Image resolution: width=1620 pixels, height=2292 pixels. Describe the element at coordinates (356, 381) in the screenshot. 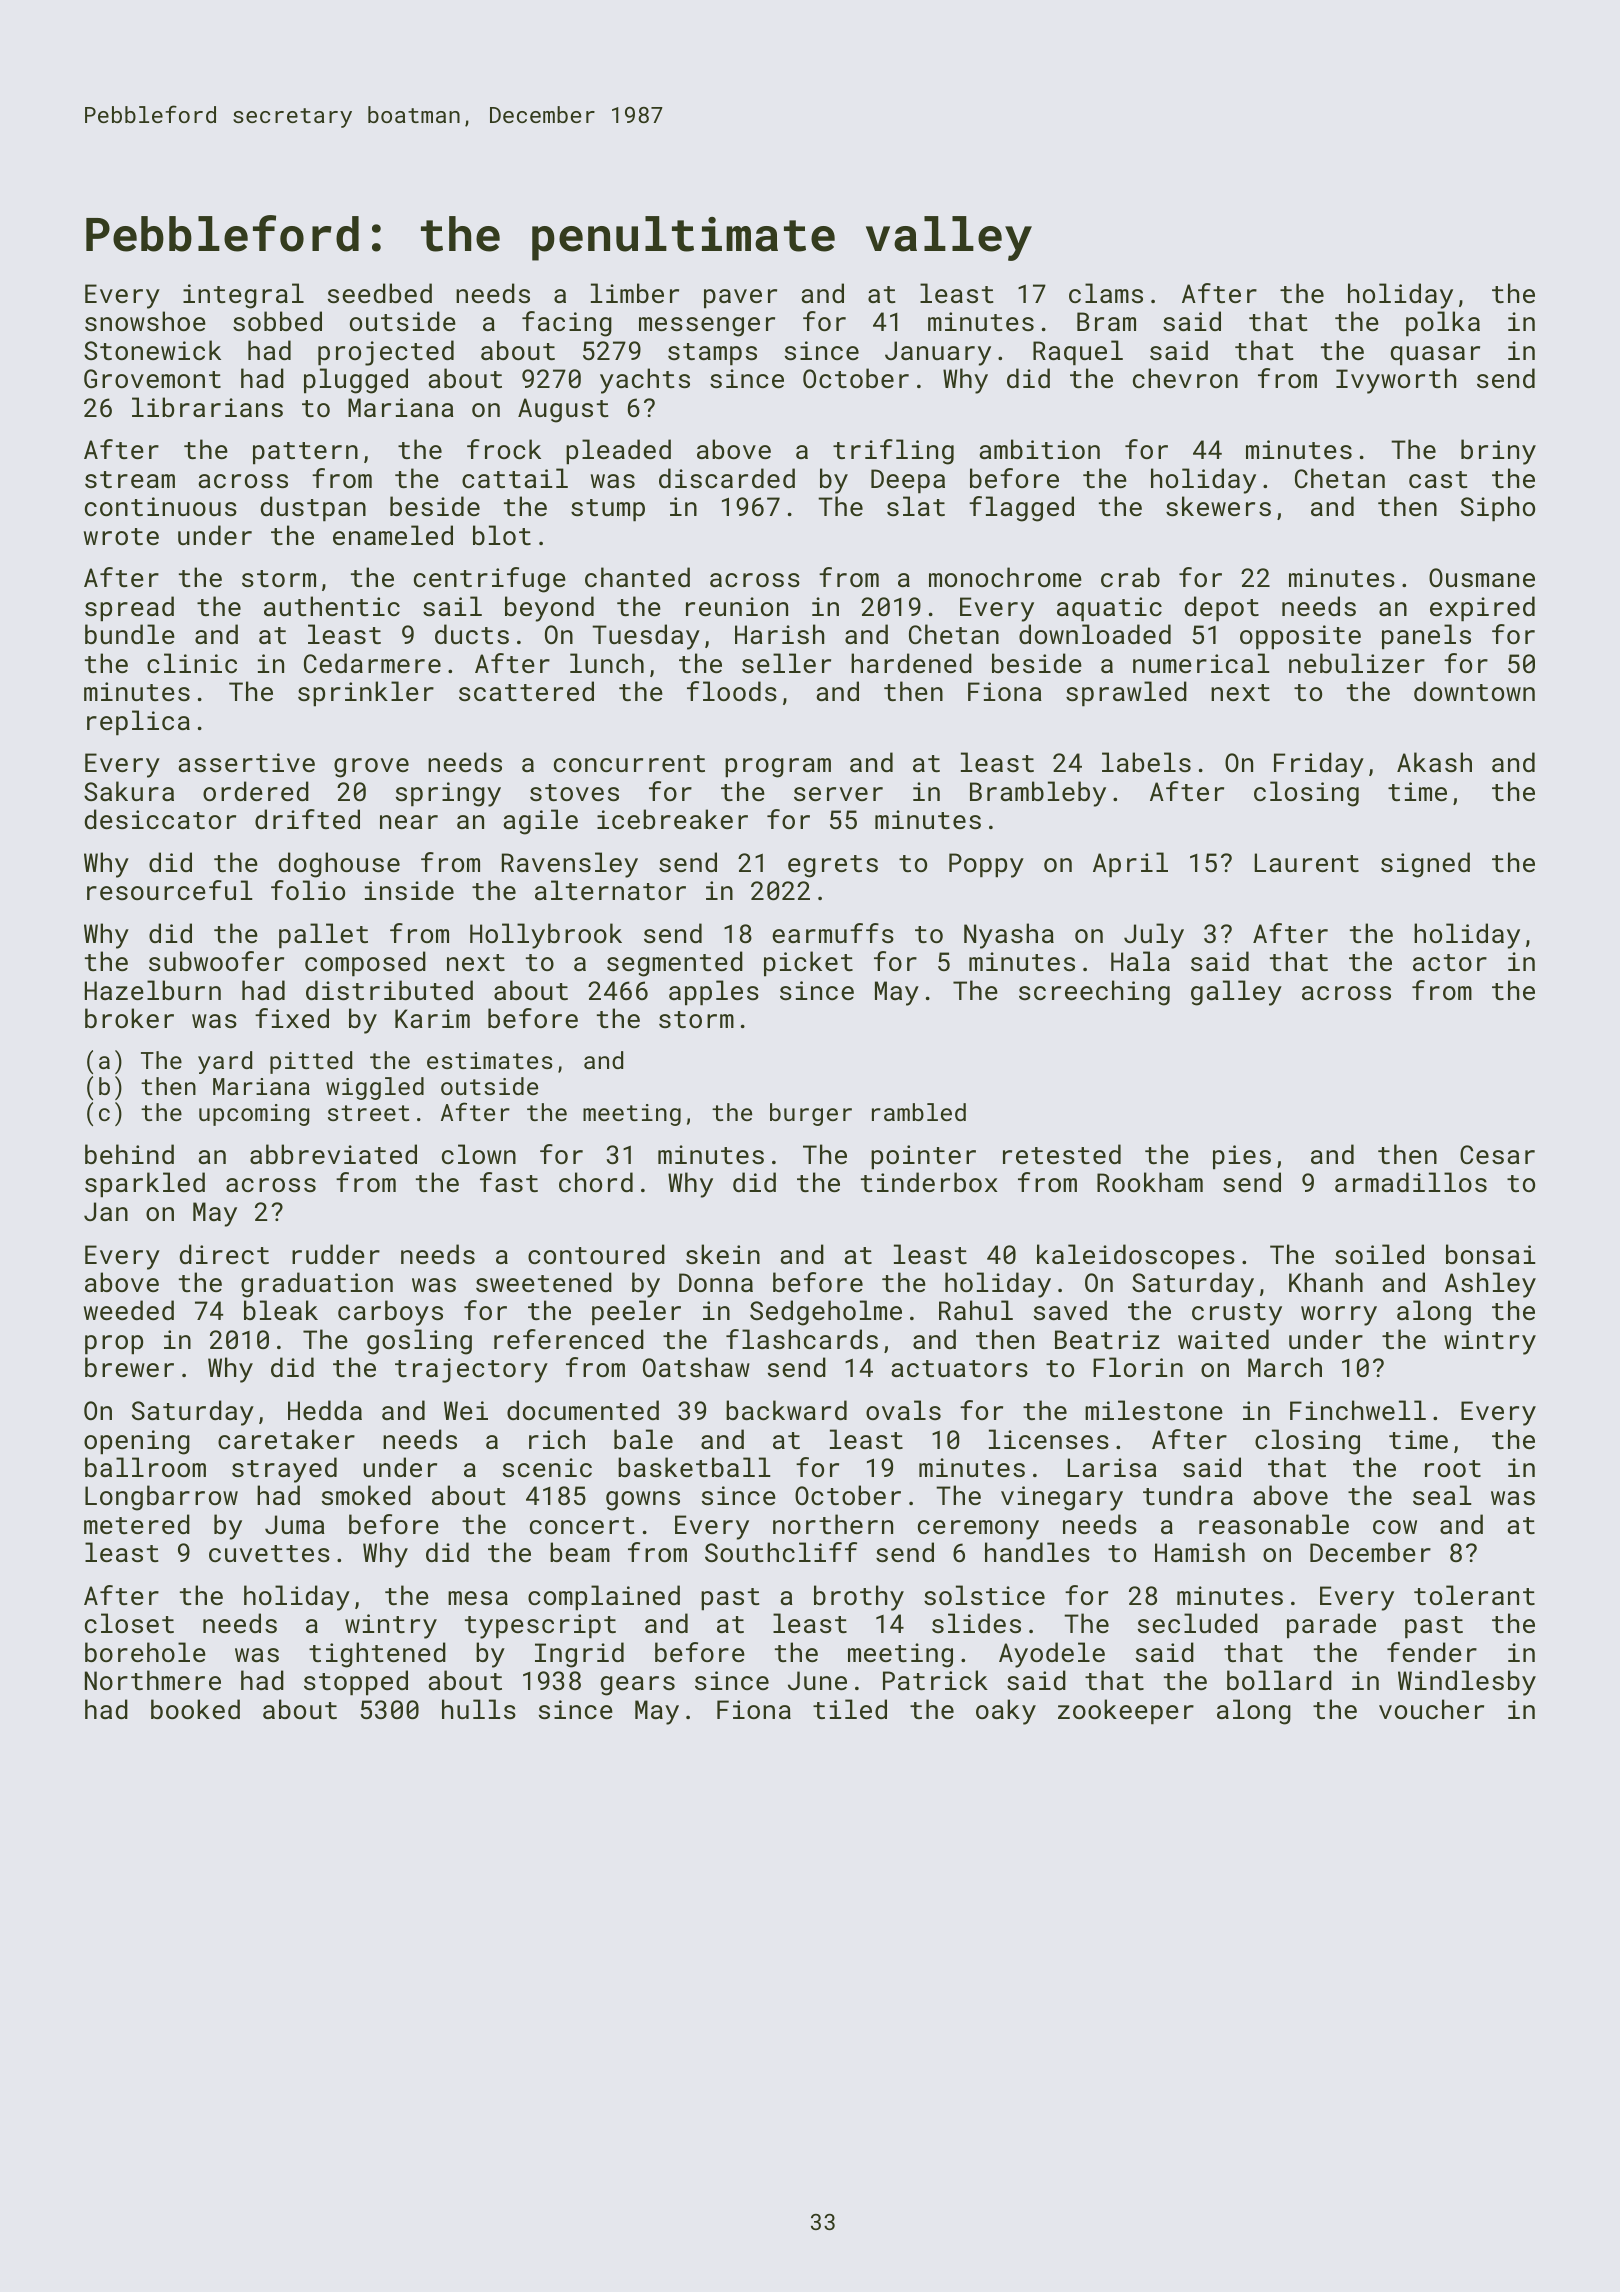

I see `plugged` at that location.
